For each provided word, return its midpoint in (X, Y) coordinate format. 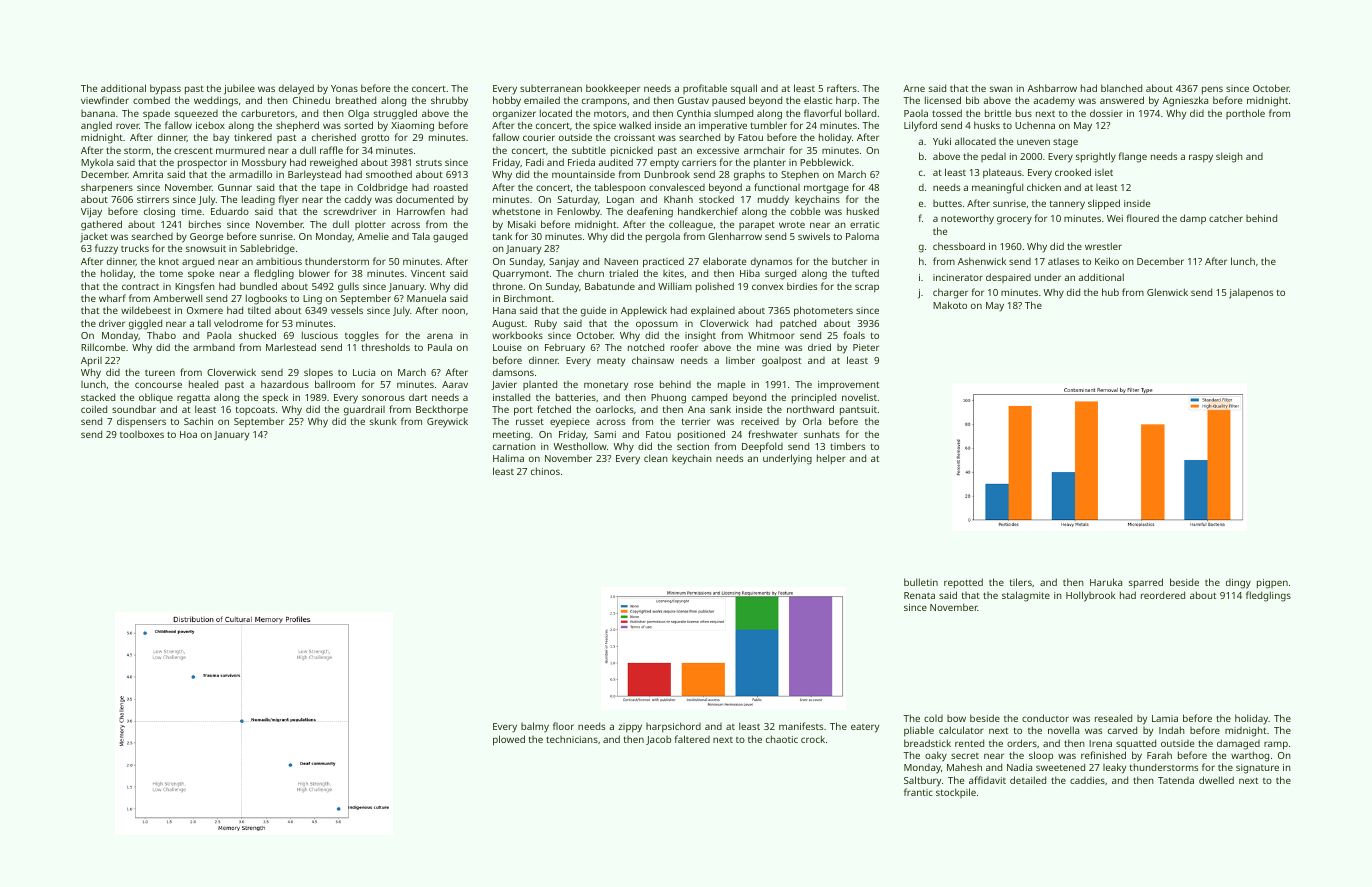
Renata (919, 595)
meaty (611, 362)
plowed (509, 740)
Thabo (161, 335)
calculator (961, 730)
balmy (535, 727)
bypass (165, 89)
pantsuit (858, 411)
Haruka (1106, 582)
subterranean (551, 88)
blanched (1121, 88)
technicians (572, 739)
